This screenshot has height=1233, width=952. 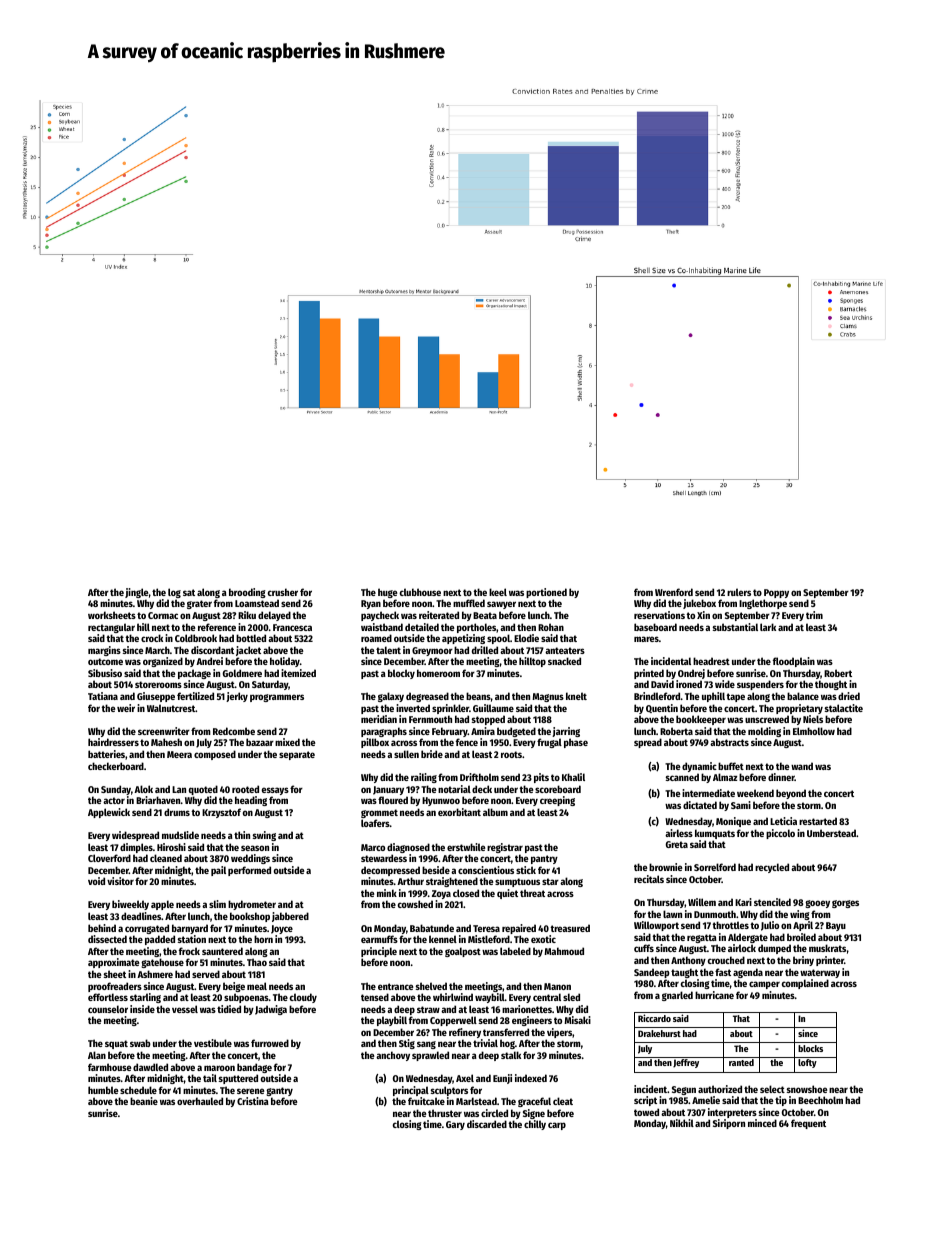 What do you see at coordinates (656, 926) in the screenshot?
I see `Willowport` at bounding box center [656, 926].
